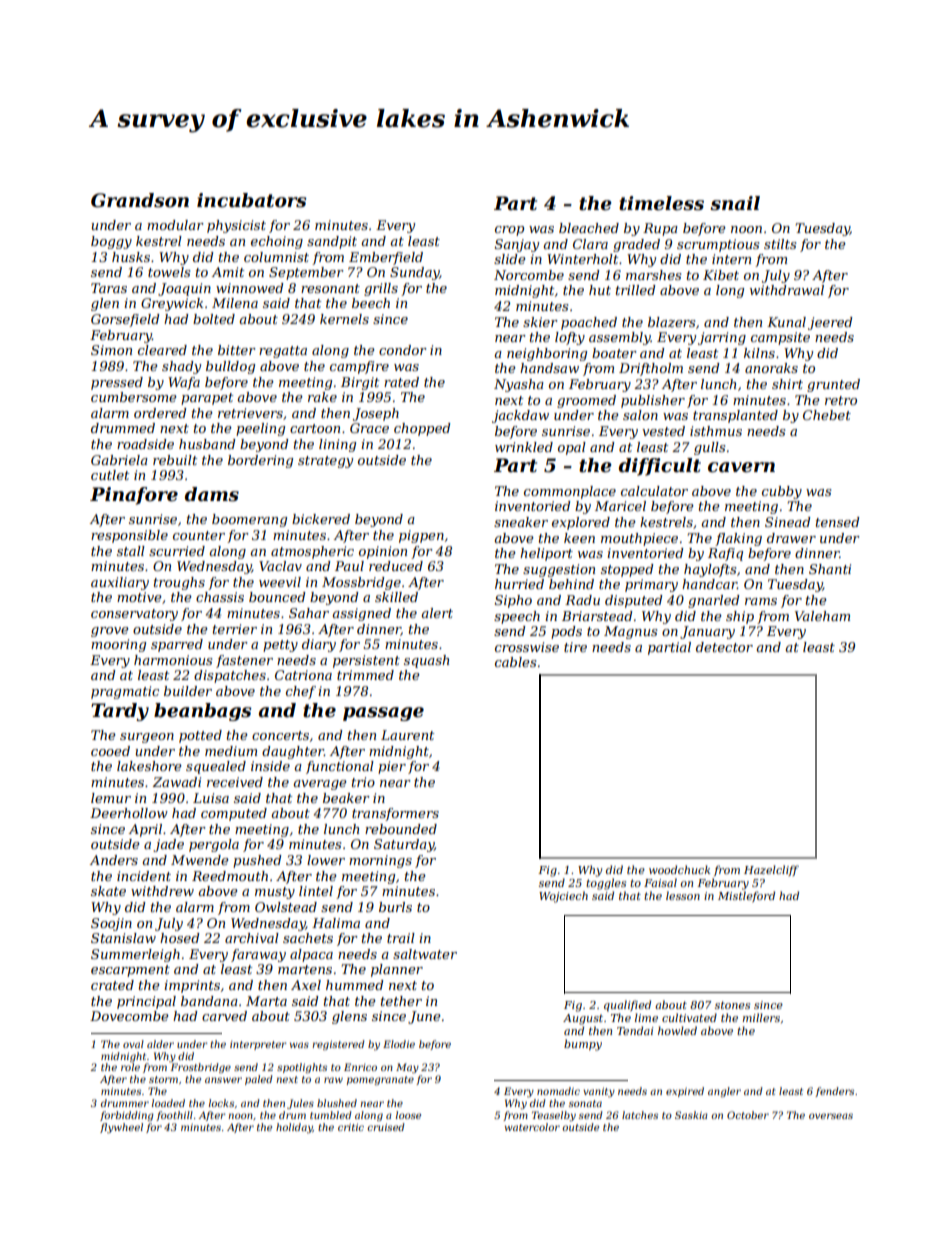  What do you see at coordinates (251, 200) in the screenshot?
I see `incubators` at bounding box center [251, 200].
